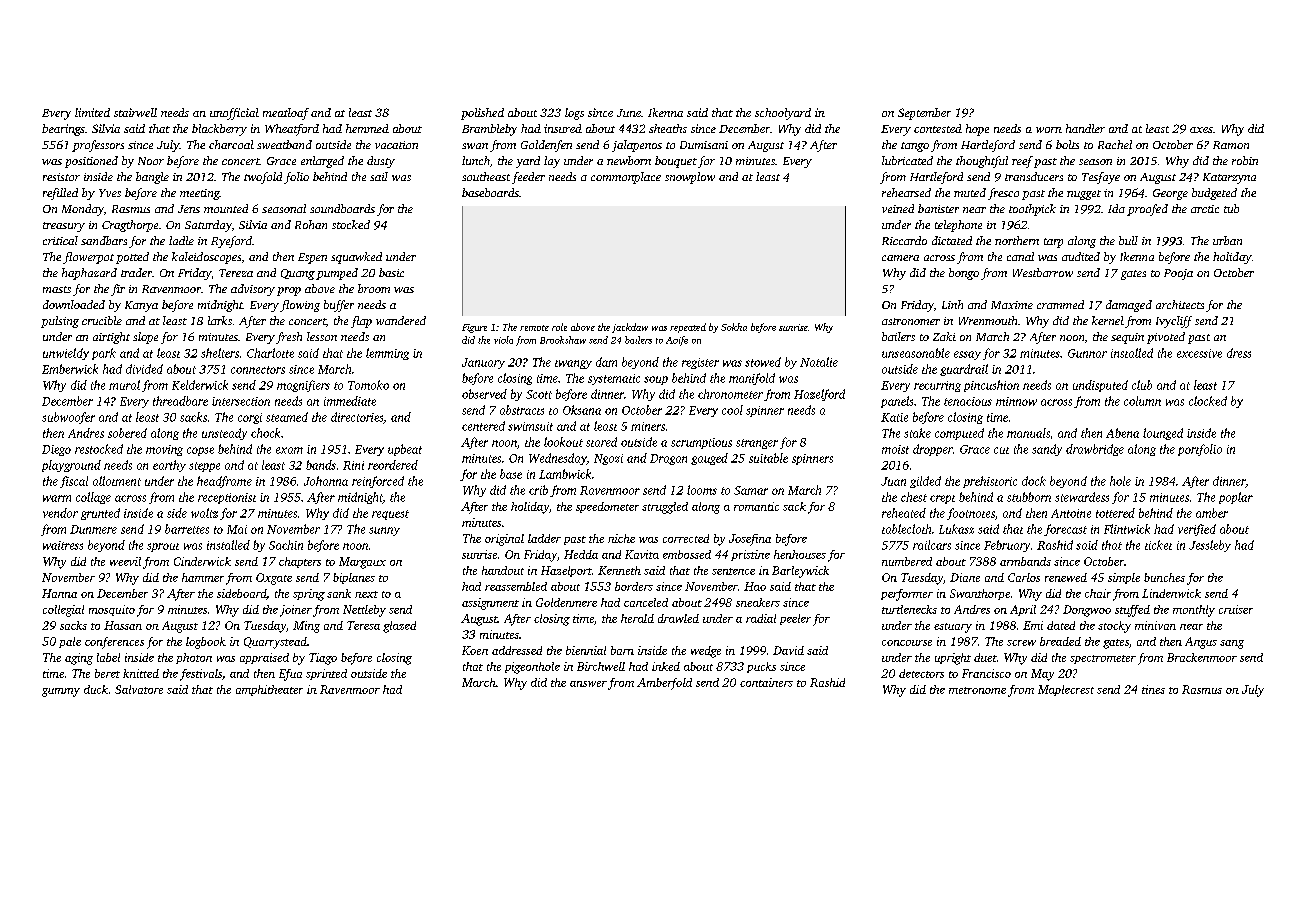 Image resolution: width=1308 pixels, height=924 pixels. Describe the element at coordinates (391, 272) in the screenshot. I see `basic` at that location.
